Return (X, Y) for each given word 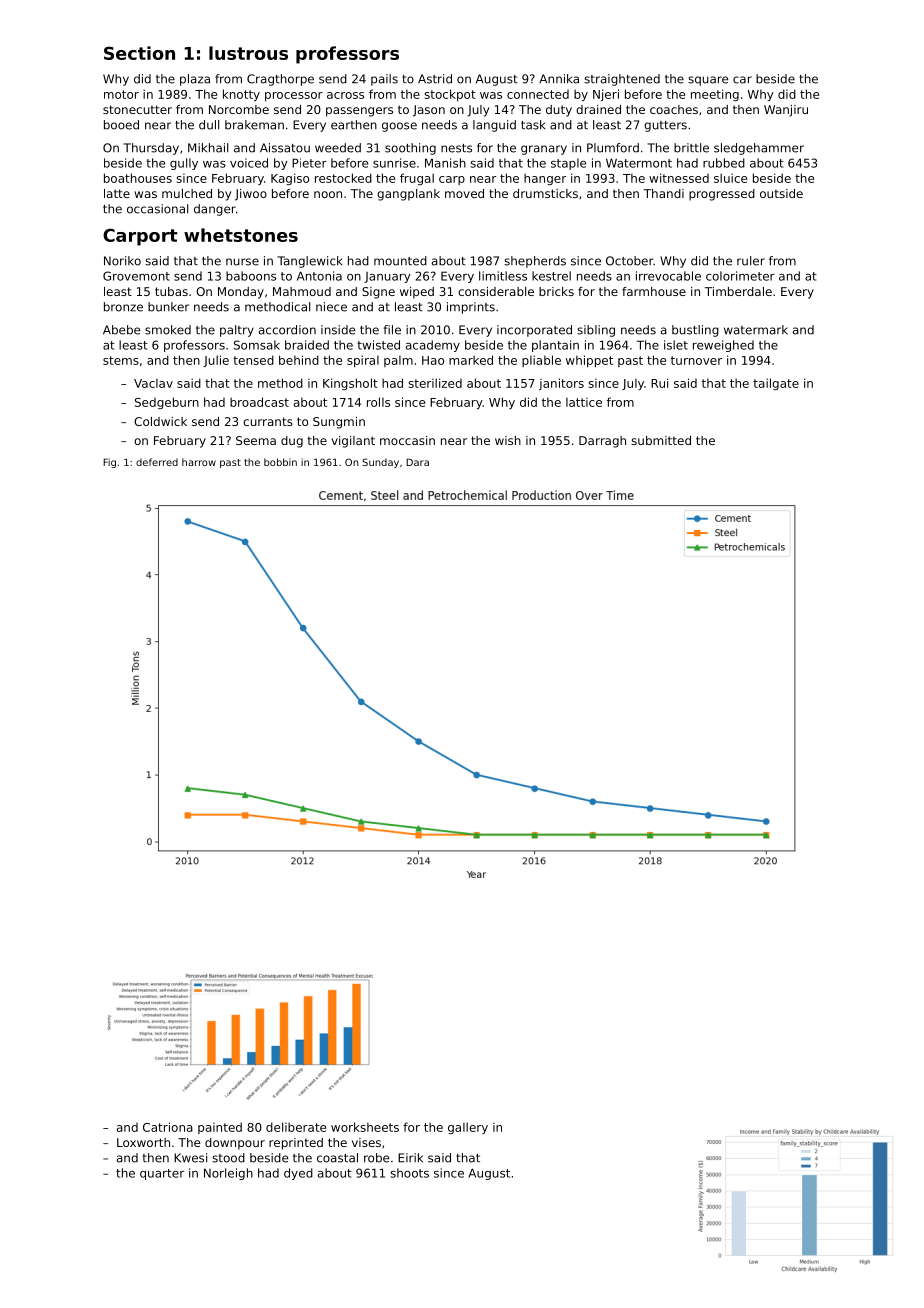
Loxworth (143, 1142)
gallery (468, 1128)
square (708, 81)
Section (139, 53)
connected (538, 94)
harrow (199, 462)
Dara (417, 462)
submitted (661, 440)
